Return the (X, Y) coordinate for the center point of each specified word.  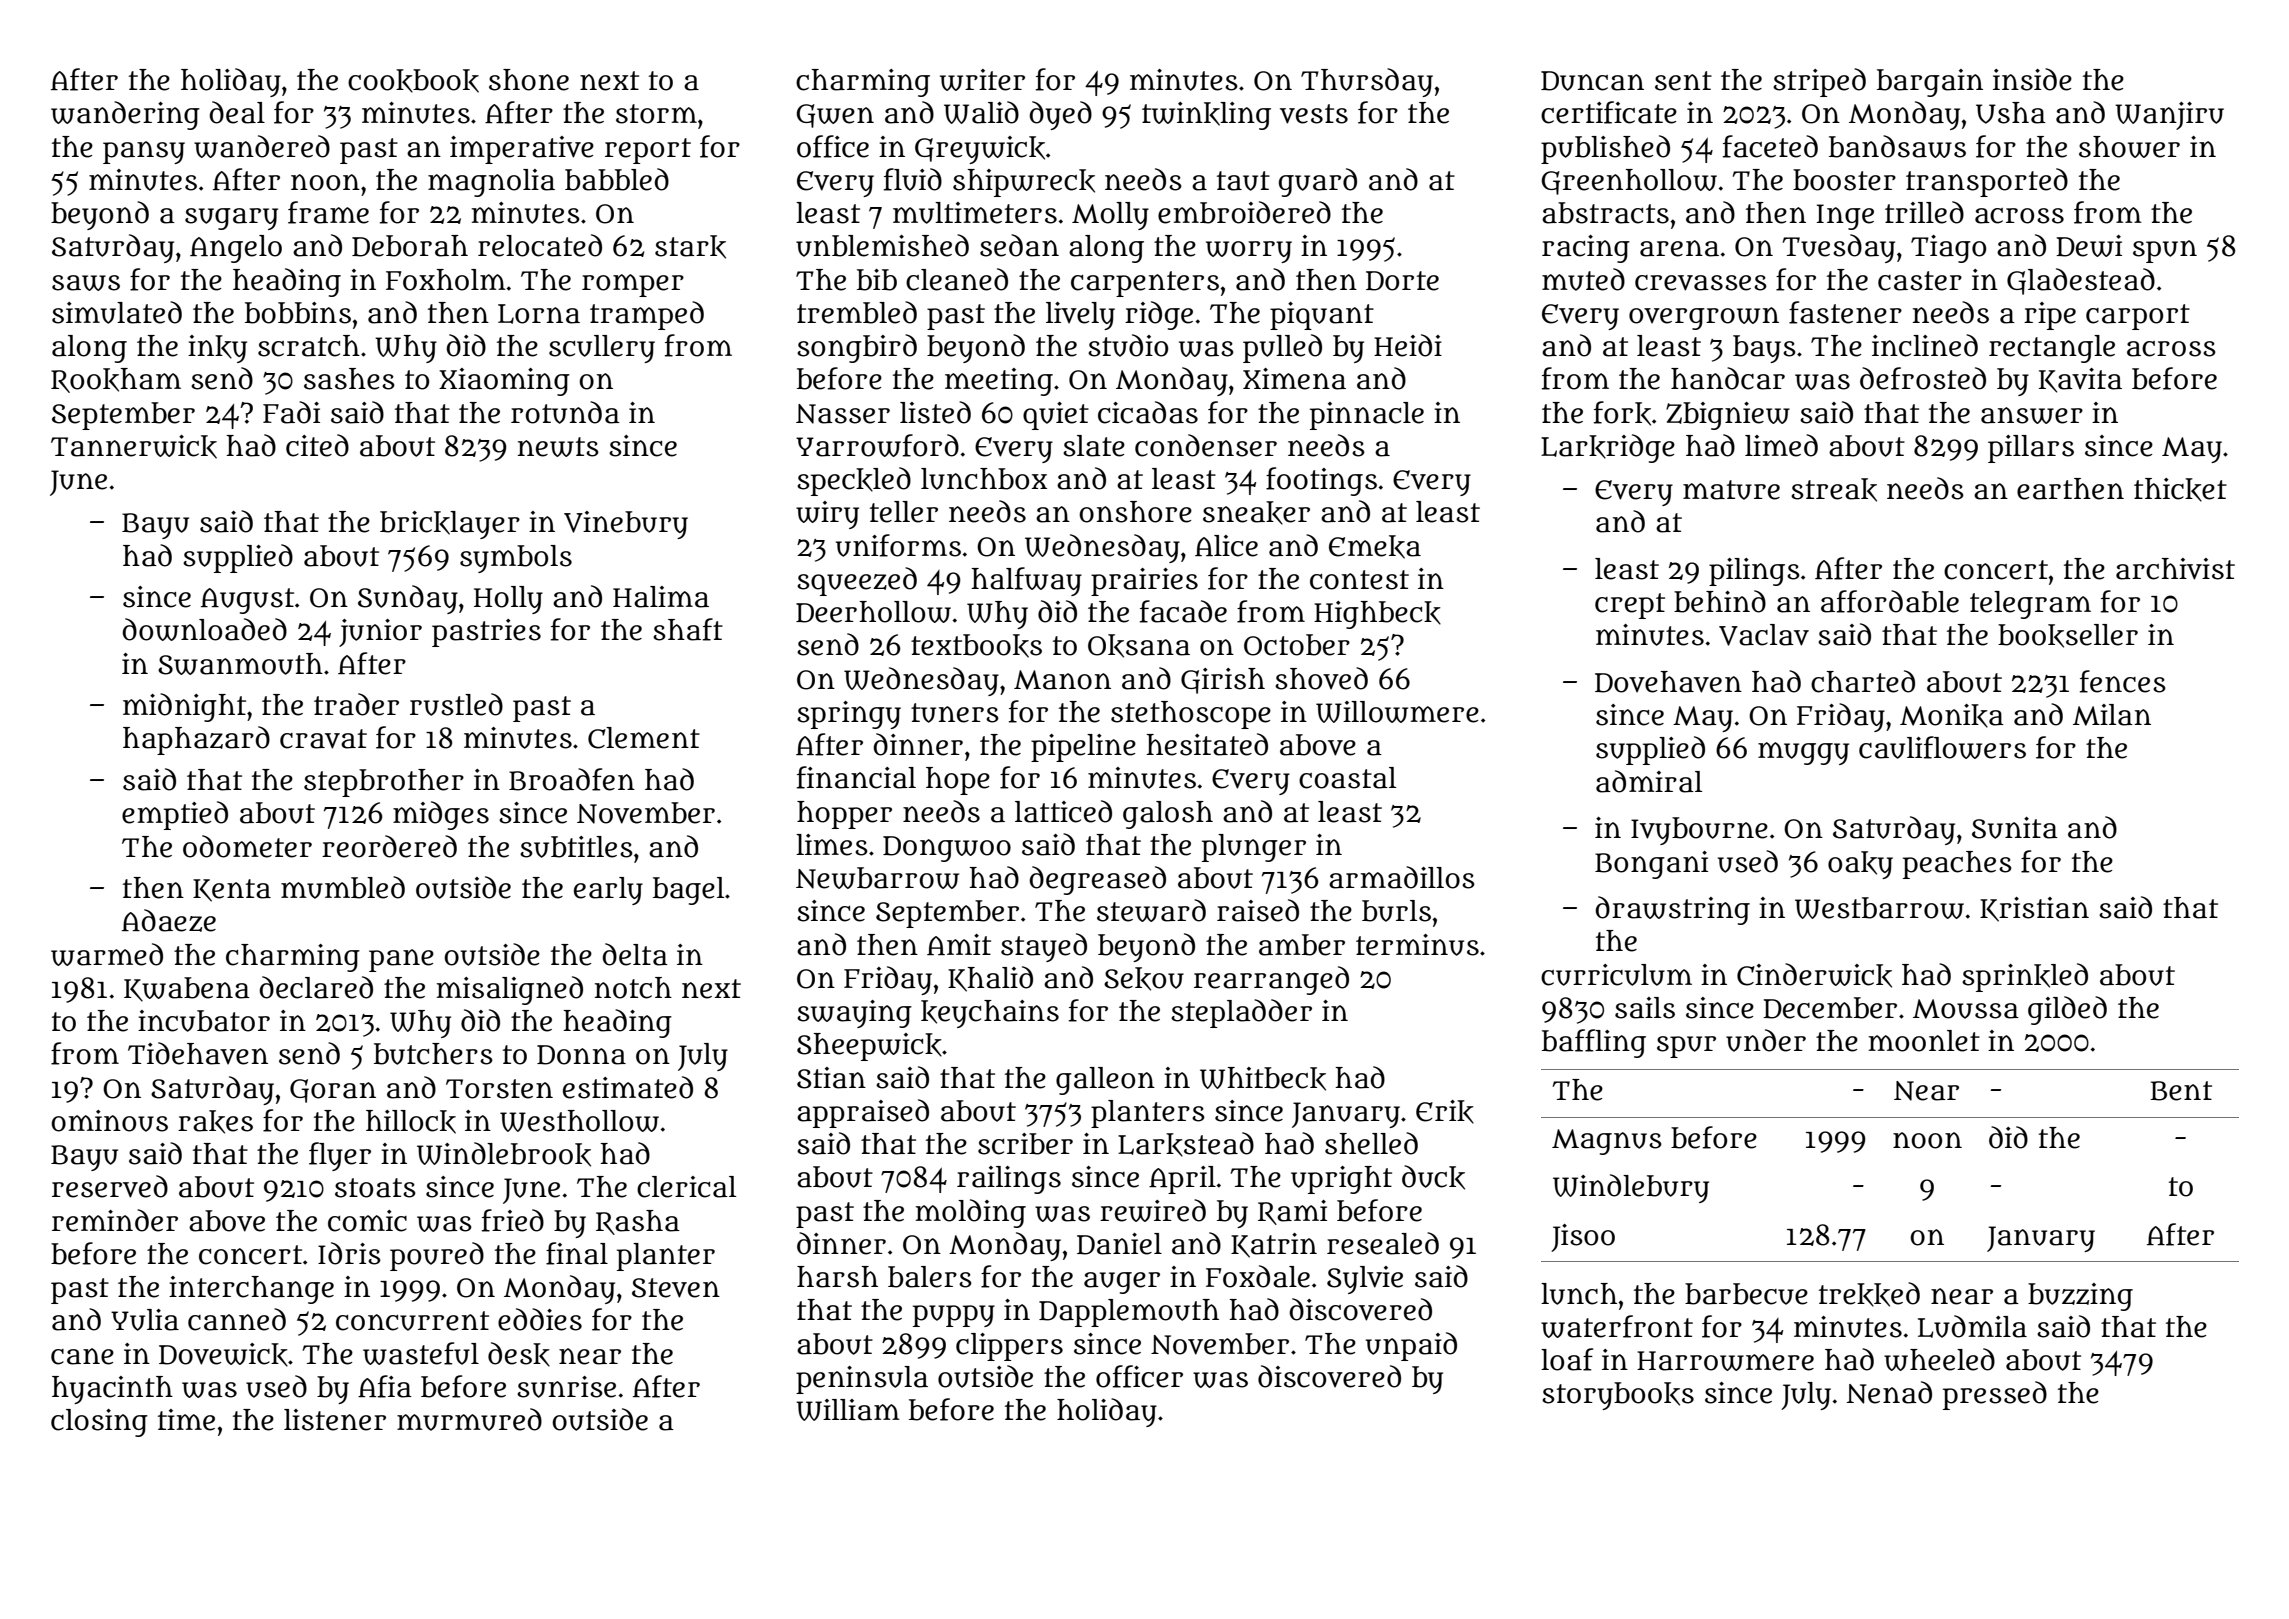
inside (2032, 79)
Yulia (145, 1320)
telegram (2030, 605)
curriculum (1616, 975)
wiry (827, 515)
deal (237, 112)
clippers (1009, 1347)
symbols (516, 559)
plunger (1254, 848)
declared (316, 987)
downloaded (204, 629)
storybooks (1618, 1396)
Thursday (1367, 82)
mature (1731, 490)
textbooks (976, 646)
